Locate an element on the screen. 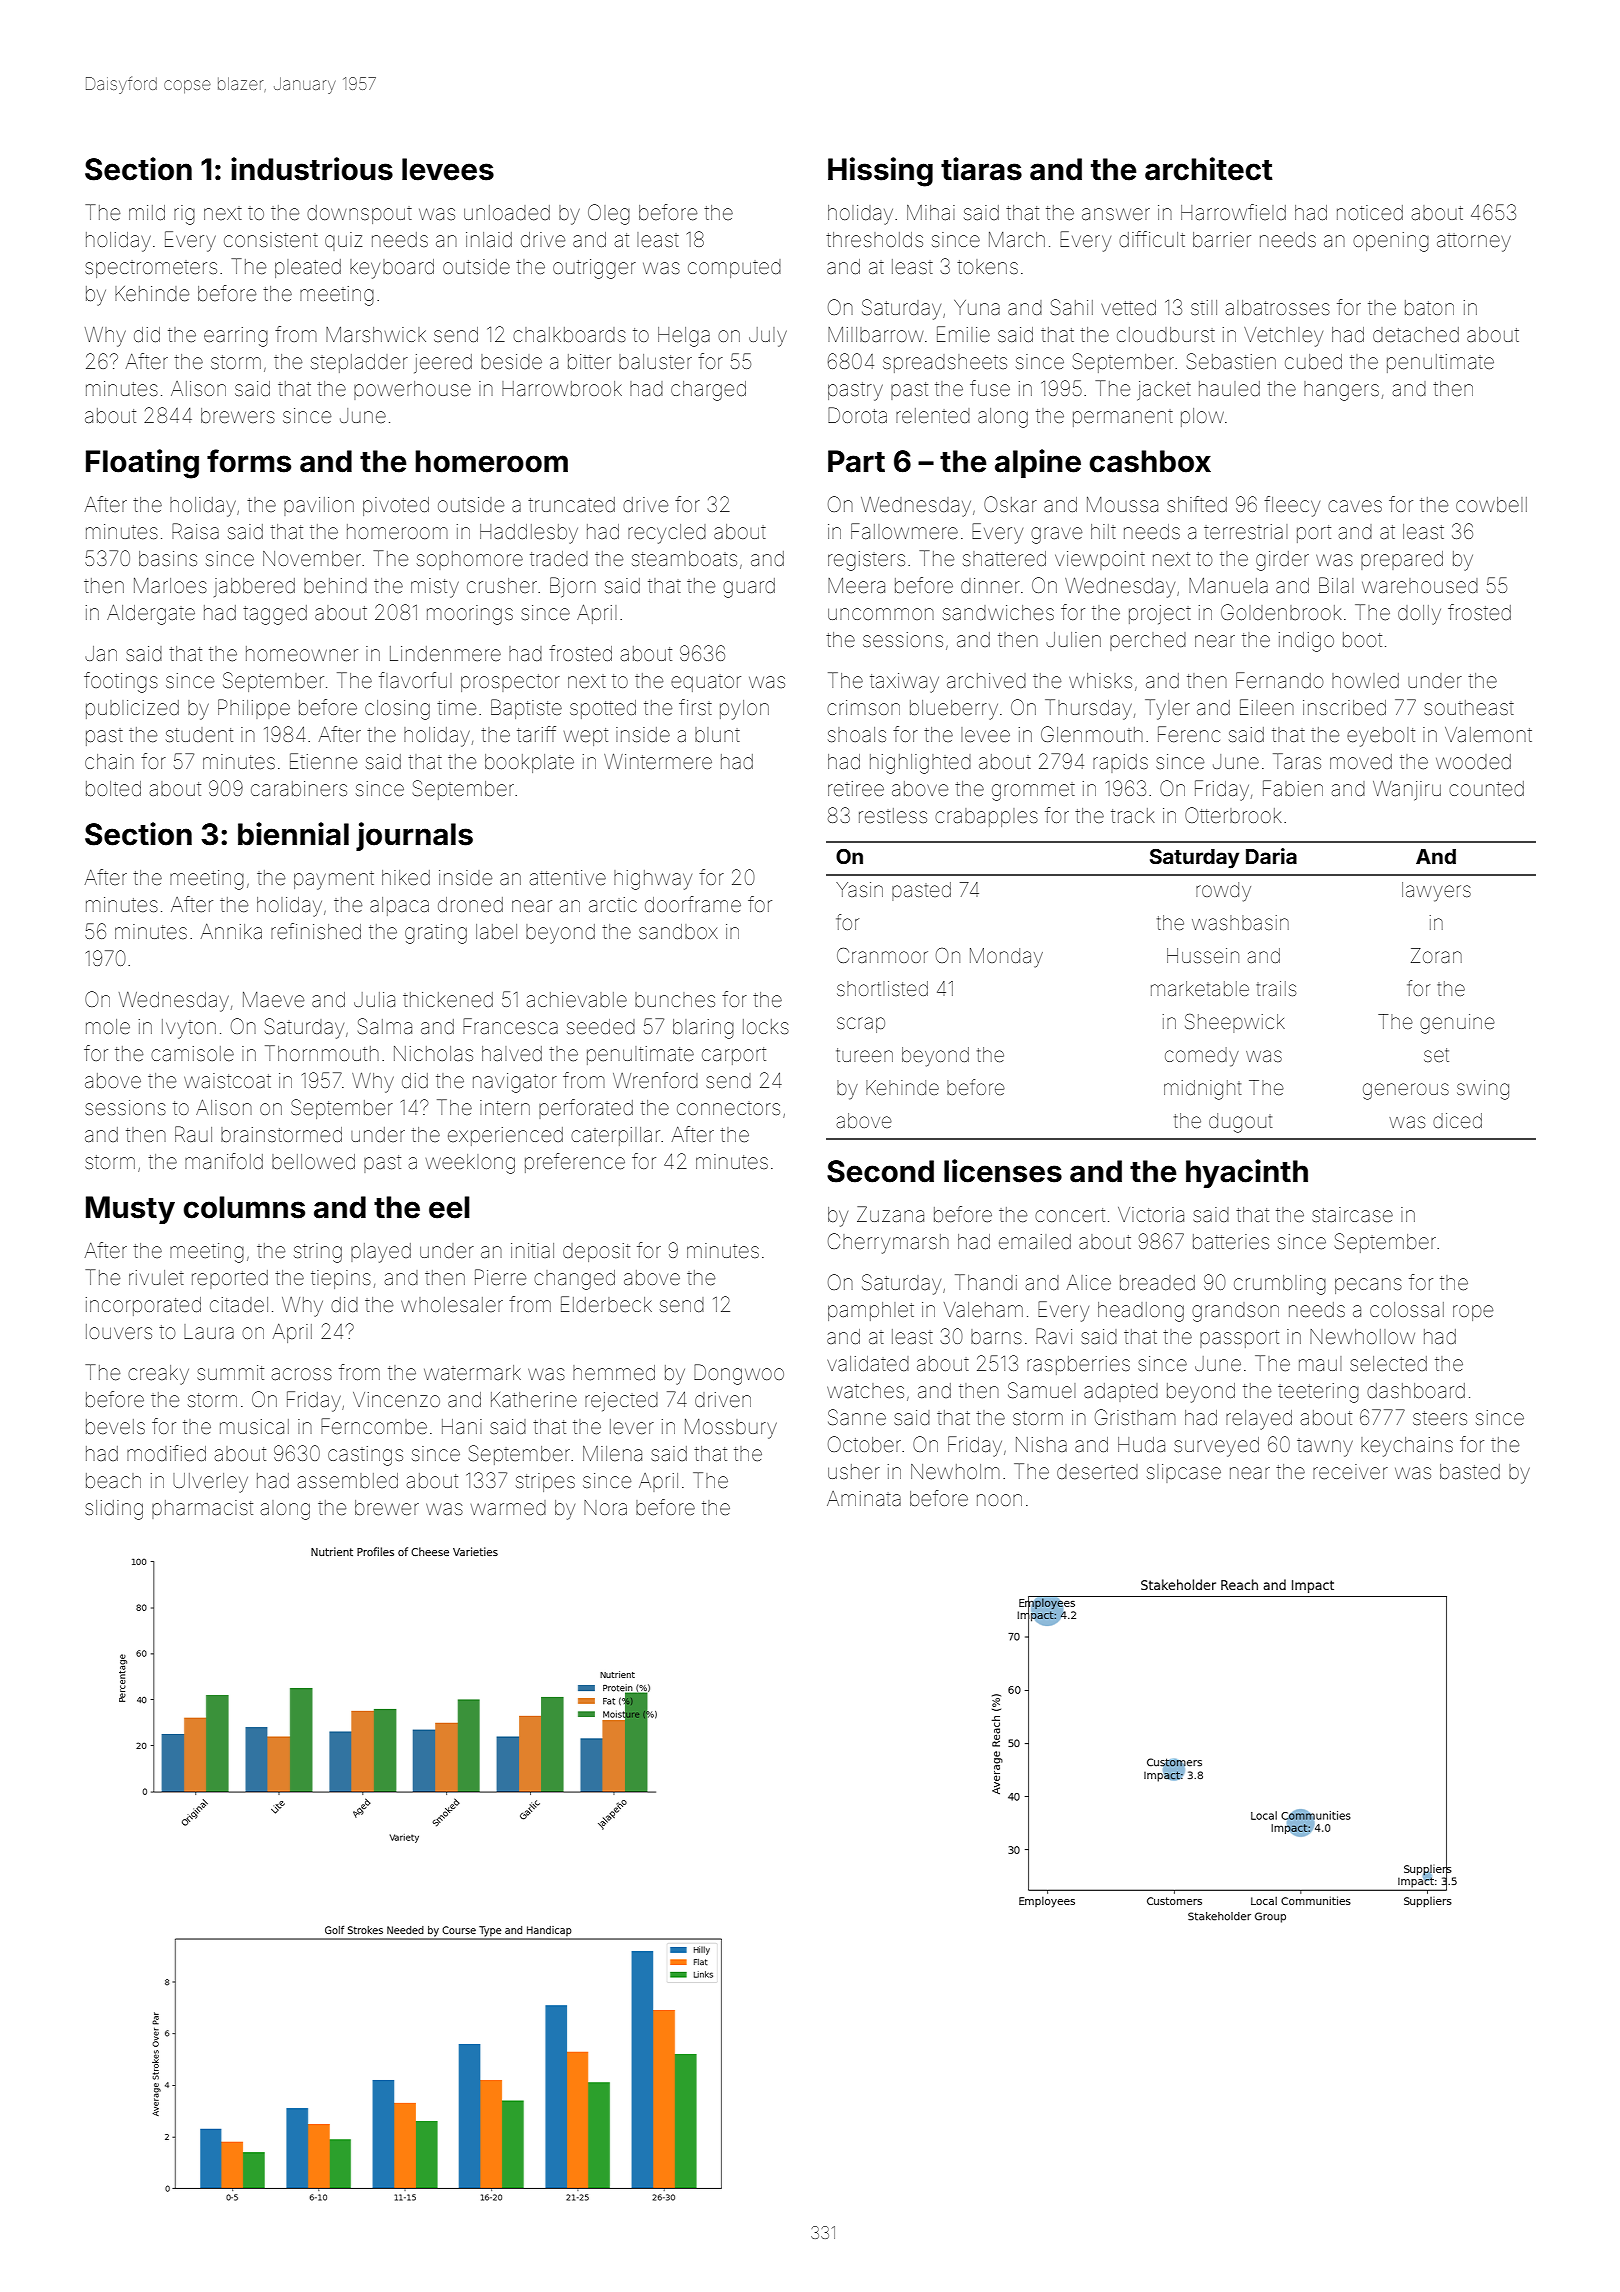  sliding is located at coordinates (114, 1510).
